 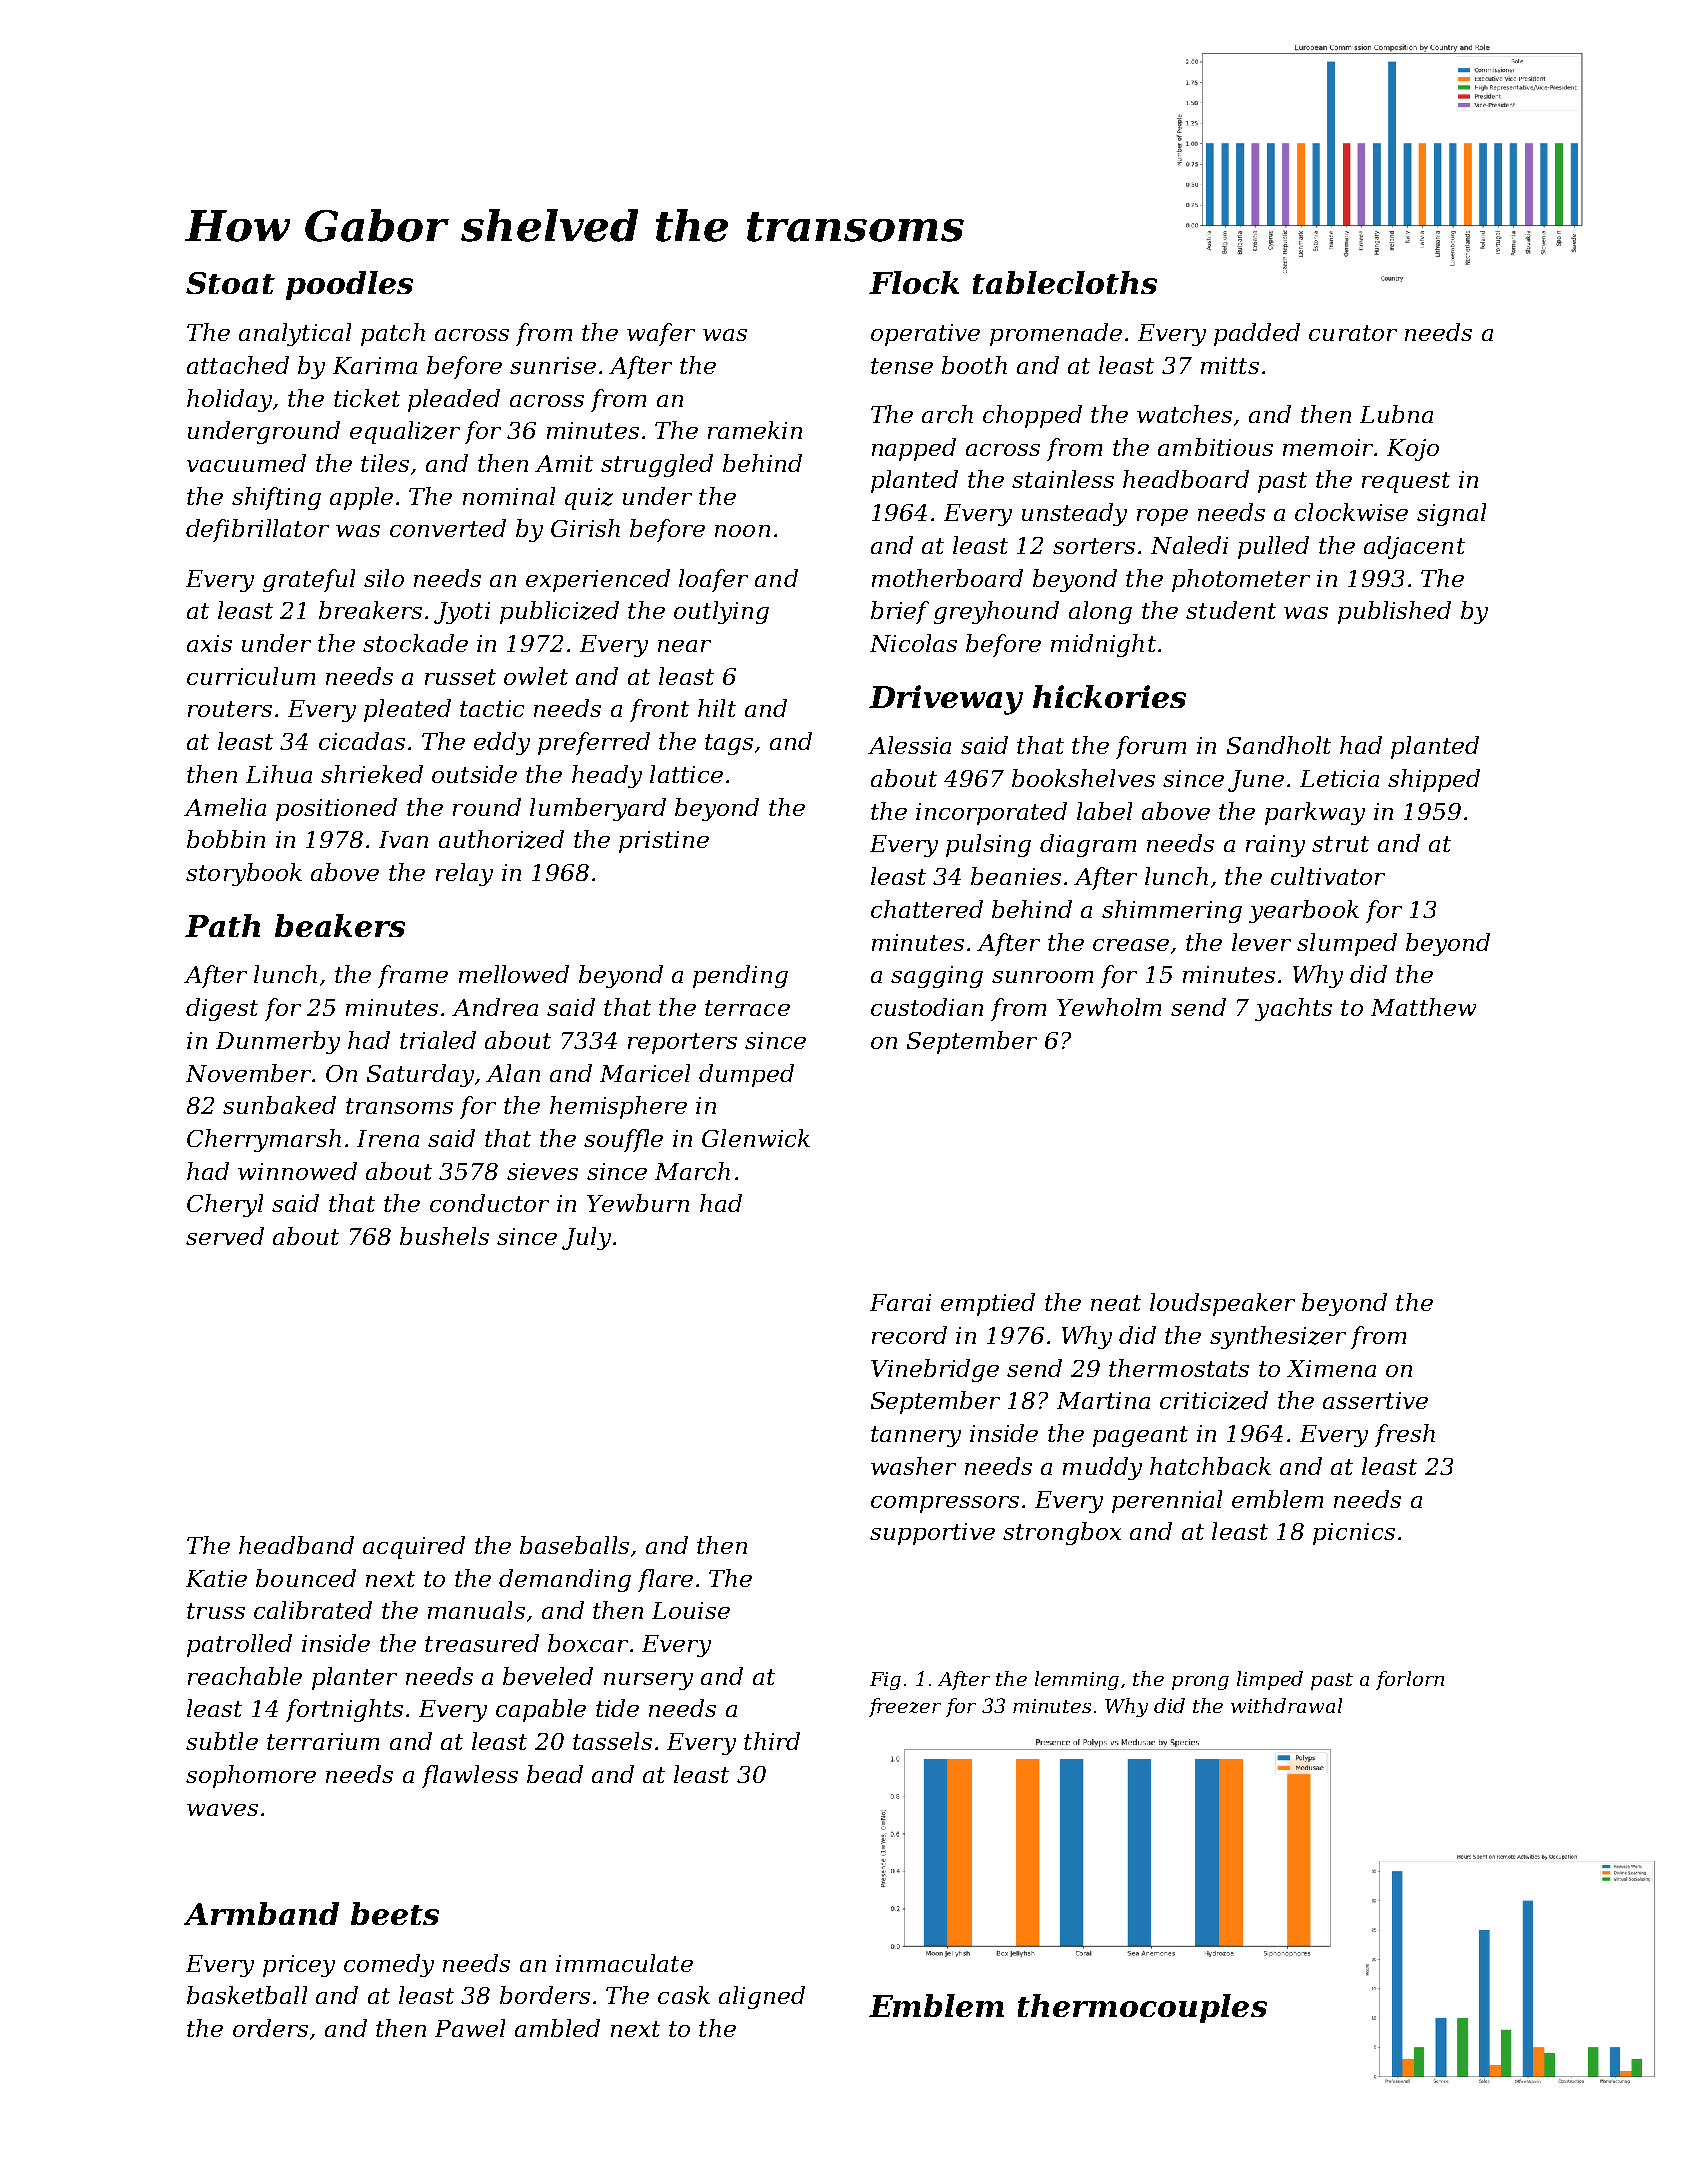 What do you see at coordinates (1273, 547) in the image?
I see `pulled` at bounding box center [1273, 547].
